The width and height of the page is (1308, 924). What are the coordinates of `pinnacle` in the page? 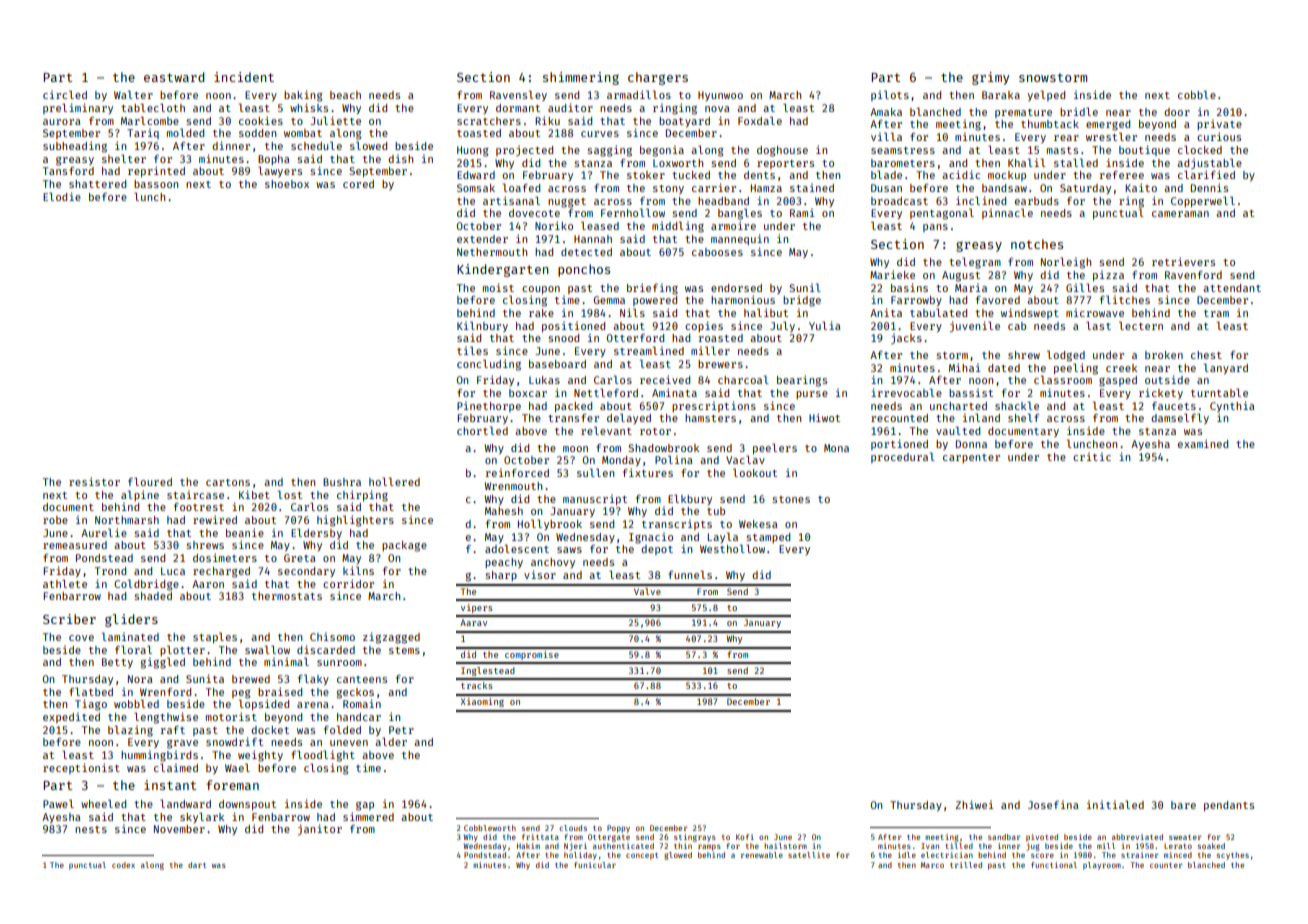 It's located at (1007, 213).
